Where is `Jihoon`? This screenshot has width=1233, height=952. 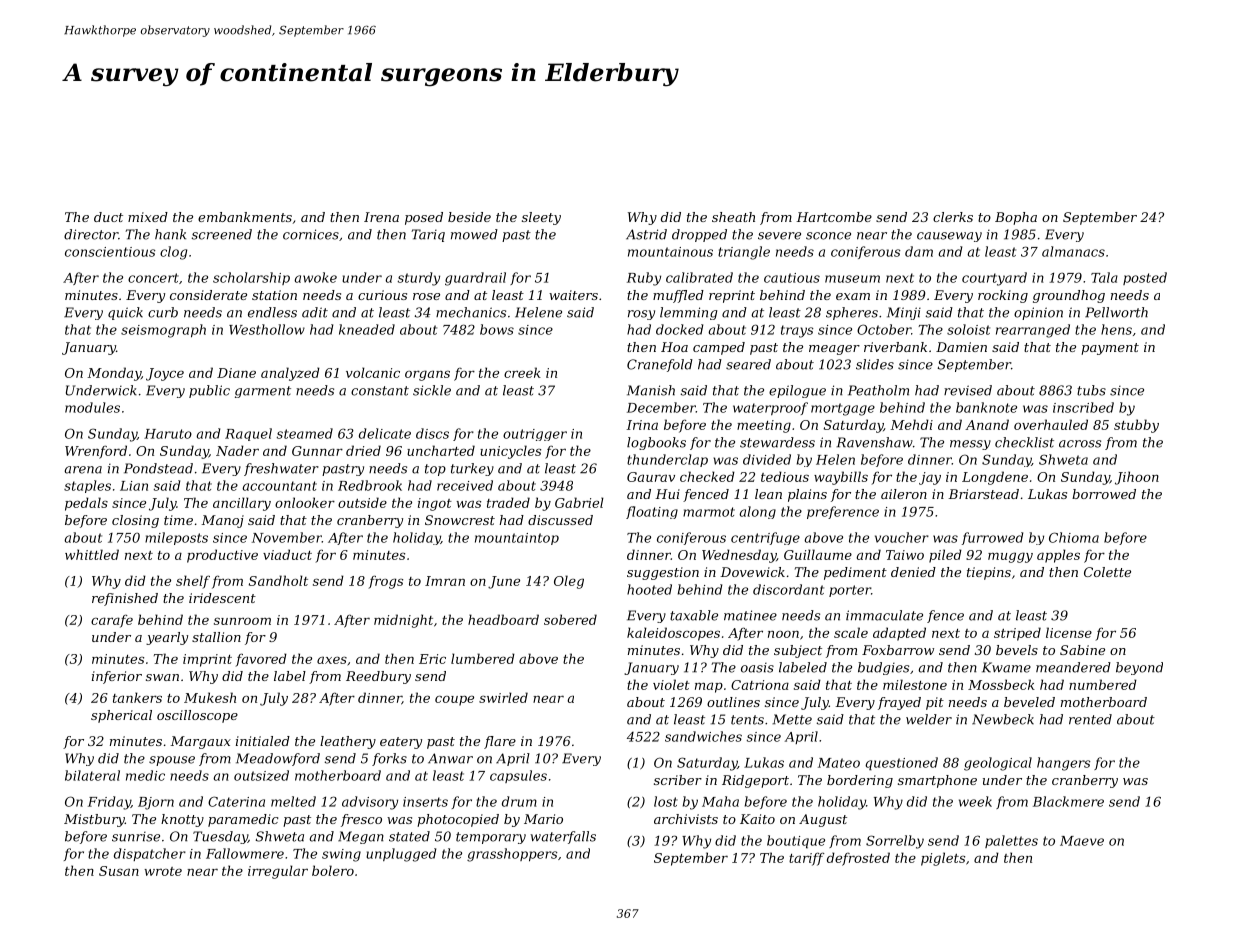
Jihoon is located at coordinates (1137, 478).
